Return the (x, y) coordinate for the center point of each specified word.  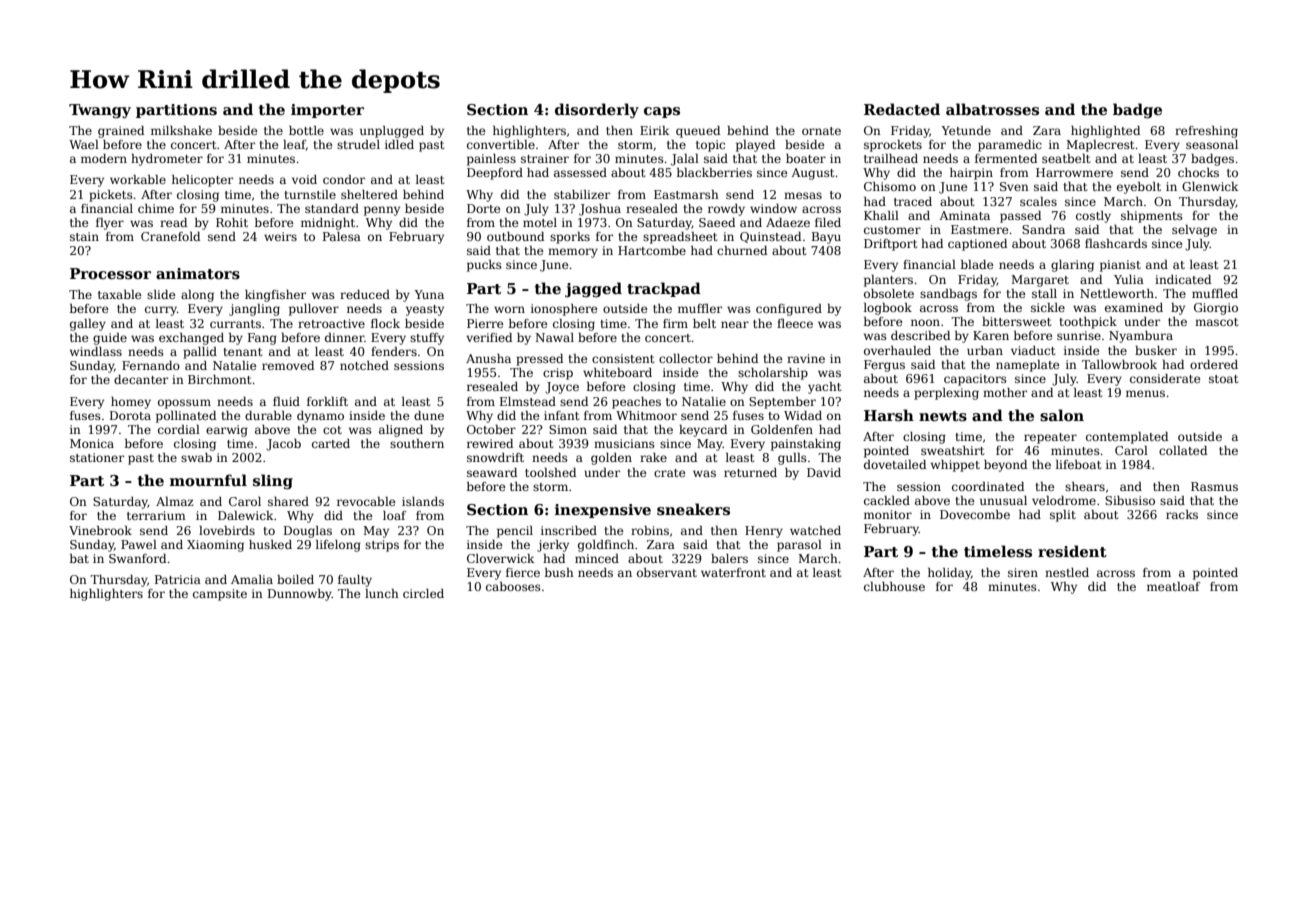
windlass (96, 351)
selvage (1194, 231)
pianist (1120, 266)
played (755, 146)
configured (789, 310)
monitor (888, 514)
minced (597, 558)
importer (327, 111)
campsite (220, 595)
